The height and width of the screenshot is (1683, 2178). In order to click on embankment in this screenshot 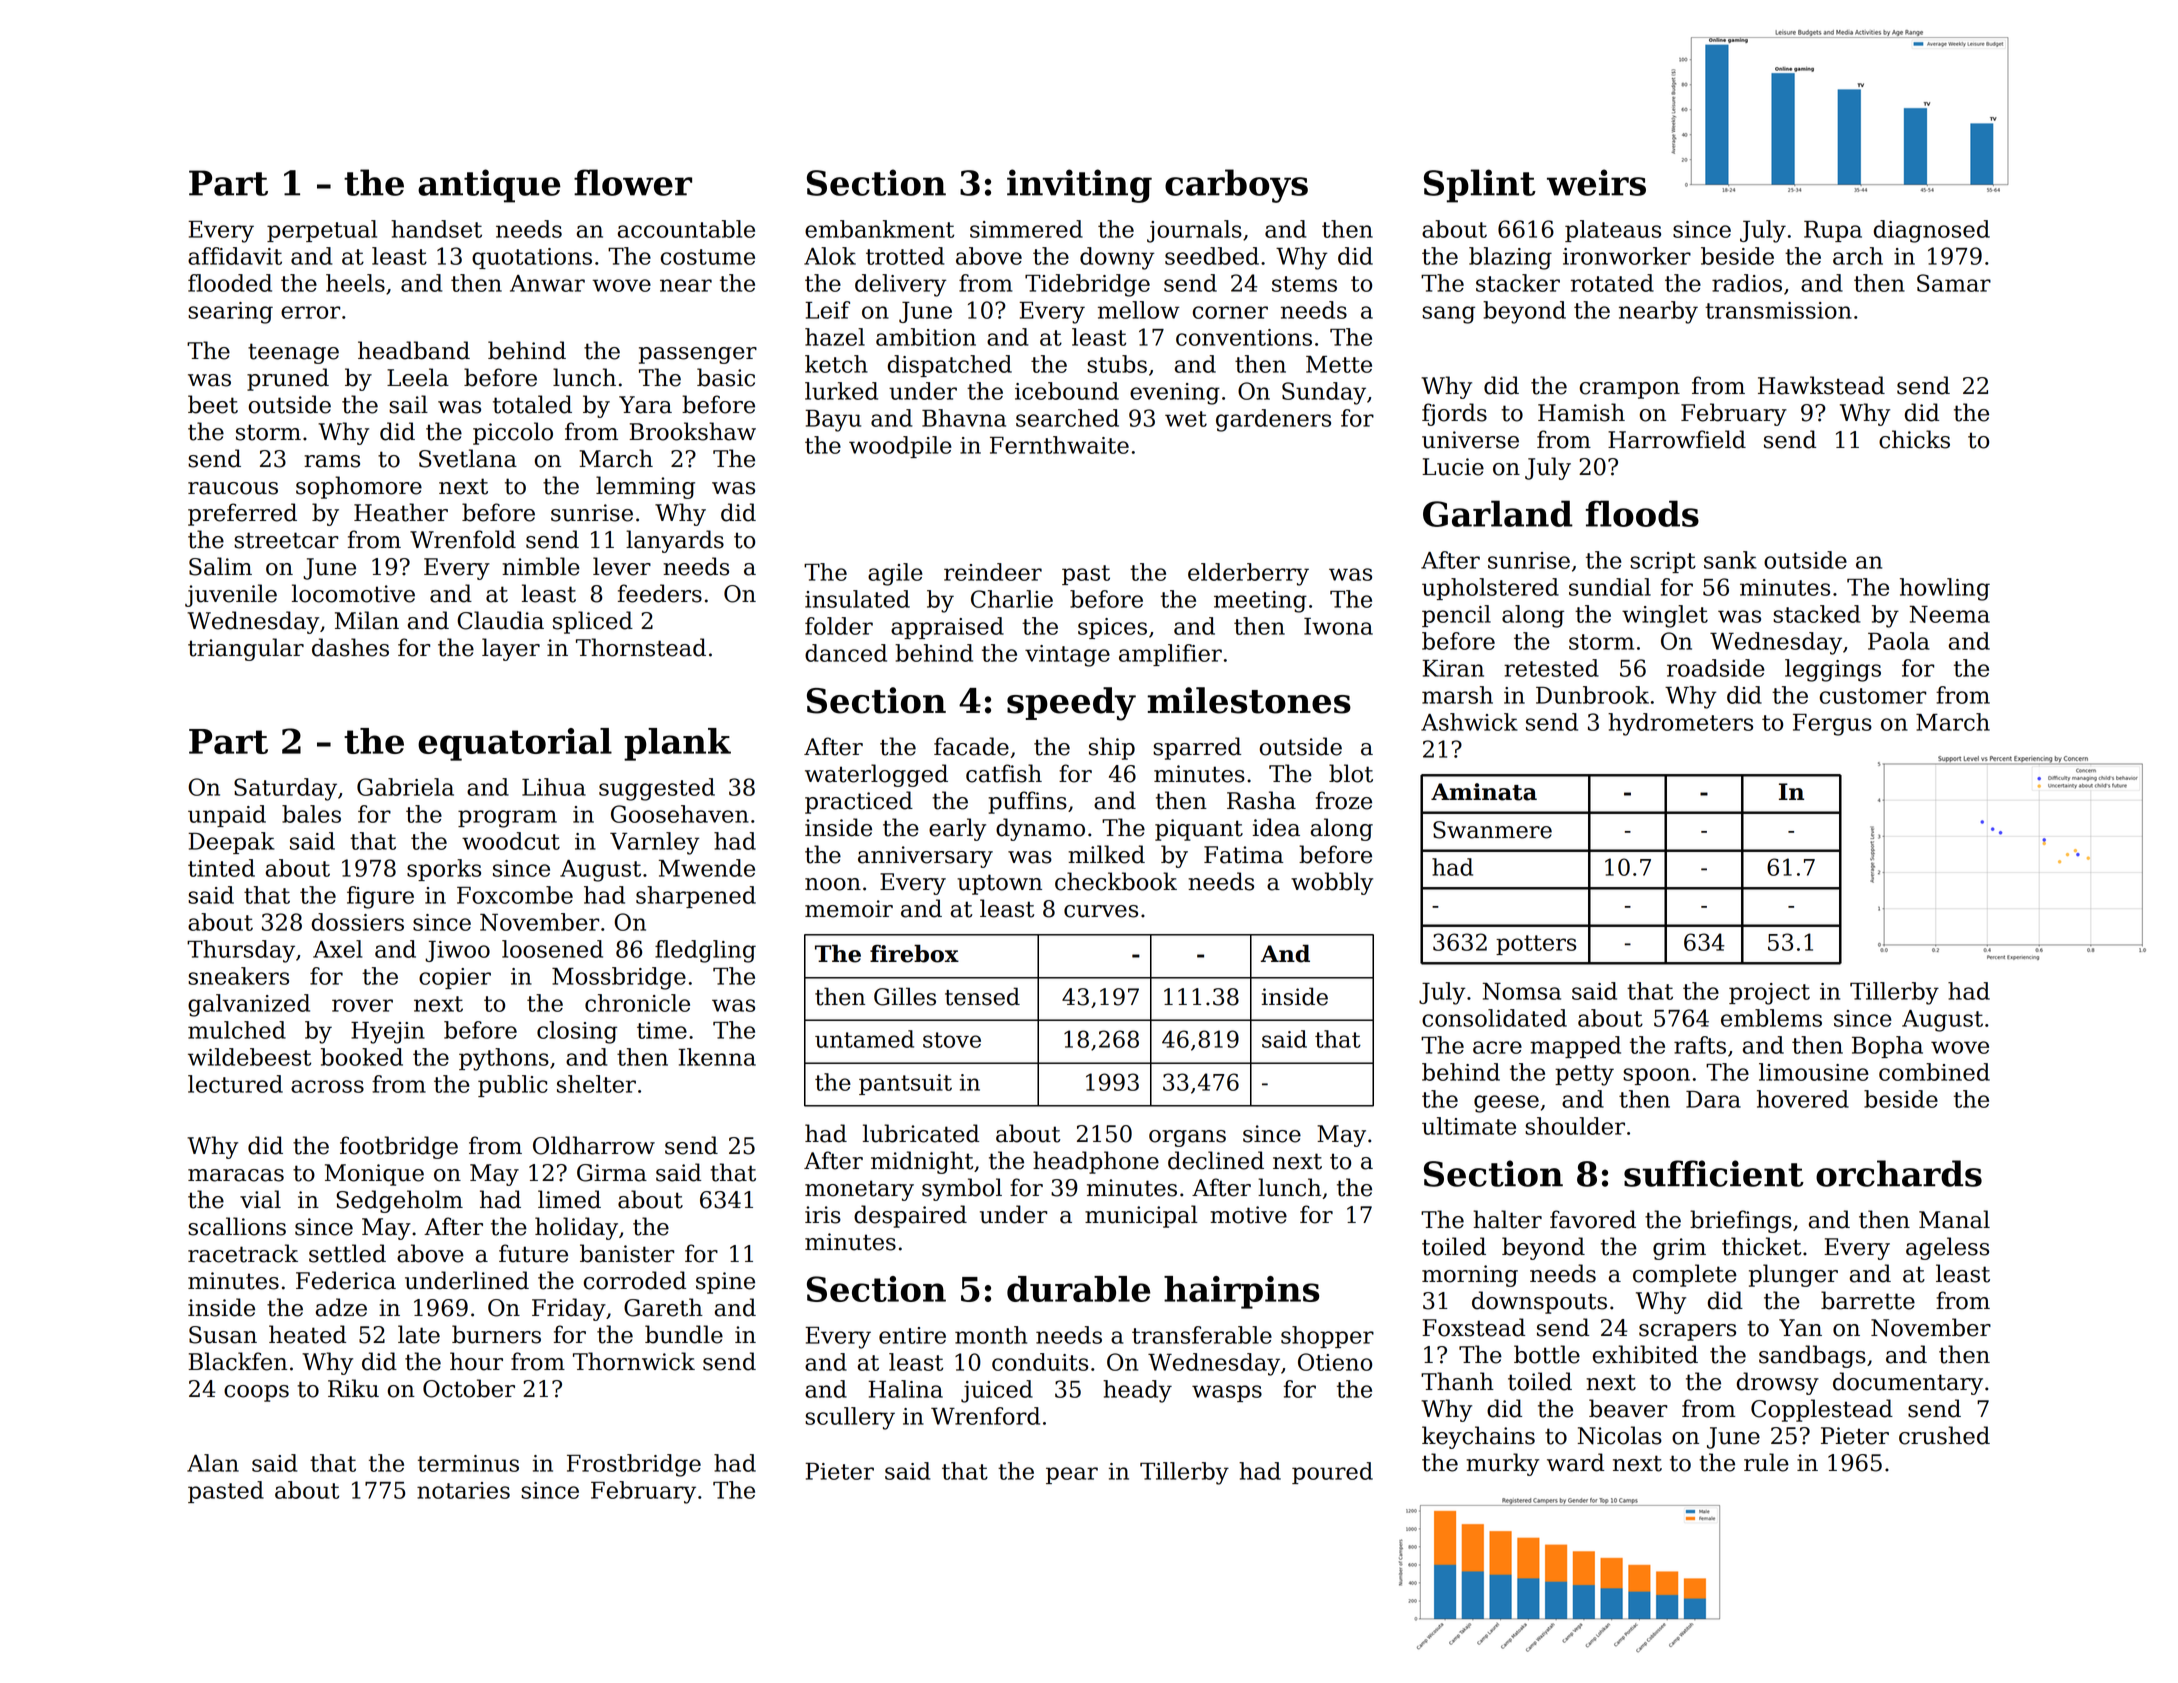, I will do `click(879, 229)`.
